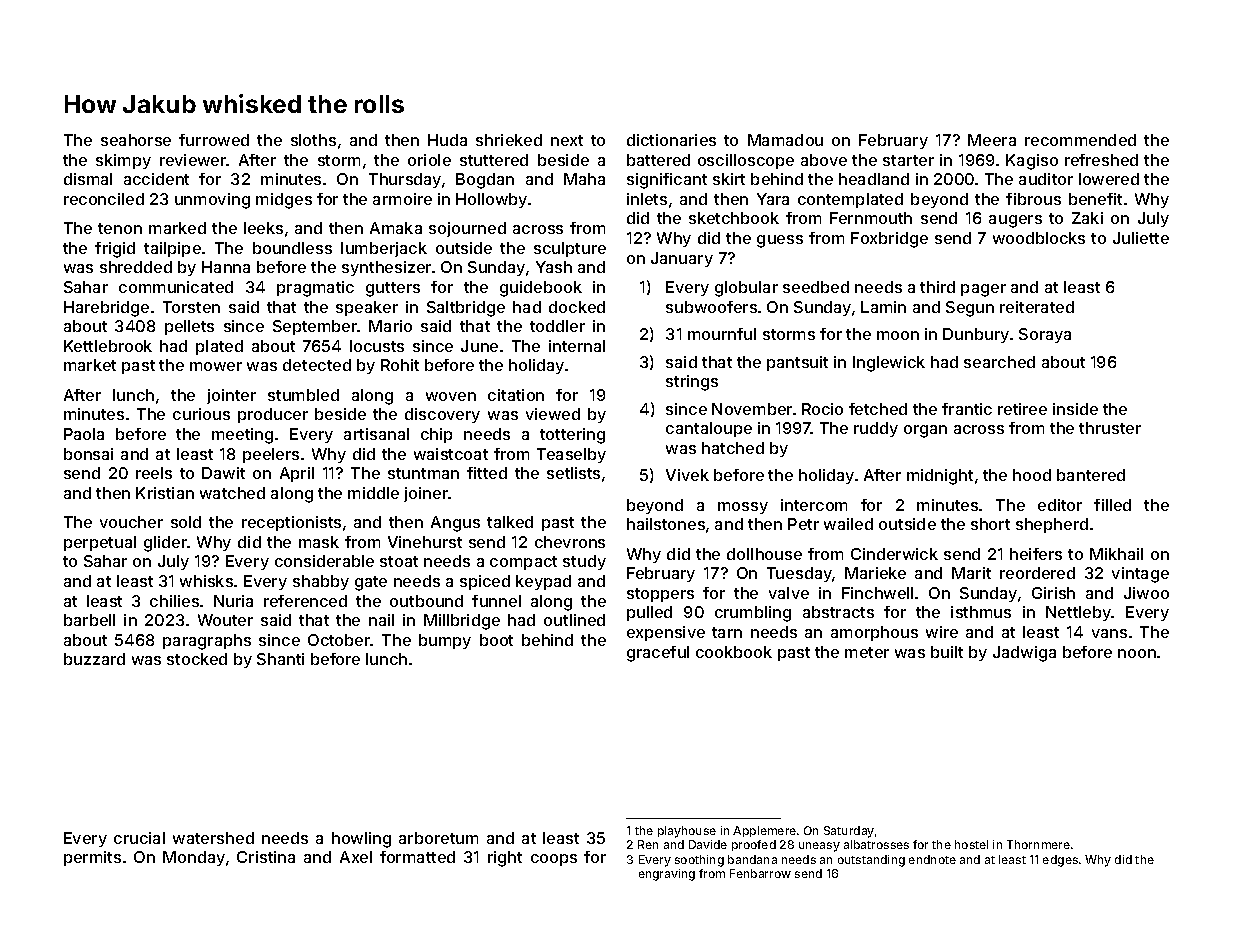 Image resolution: width=1233 pixels, height=952 pixels. I want to click on thruster, so click(1110, 428).
